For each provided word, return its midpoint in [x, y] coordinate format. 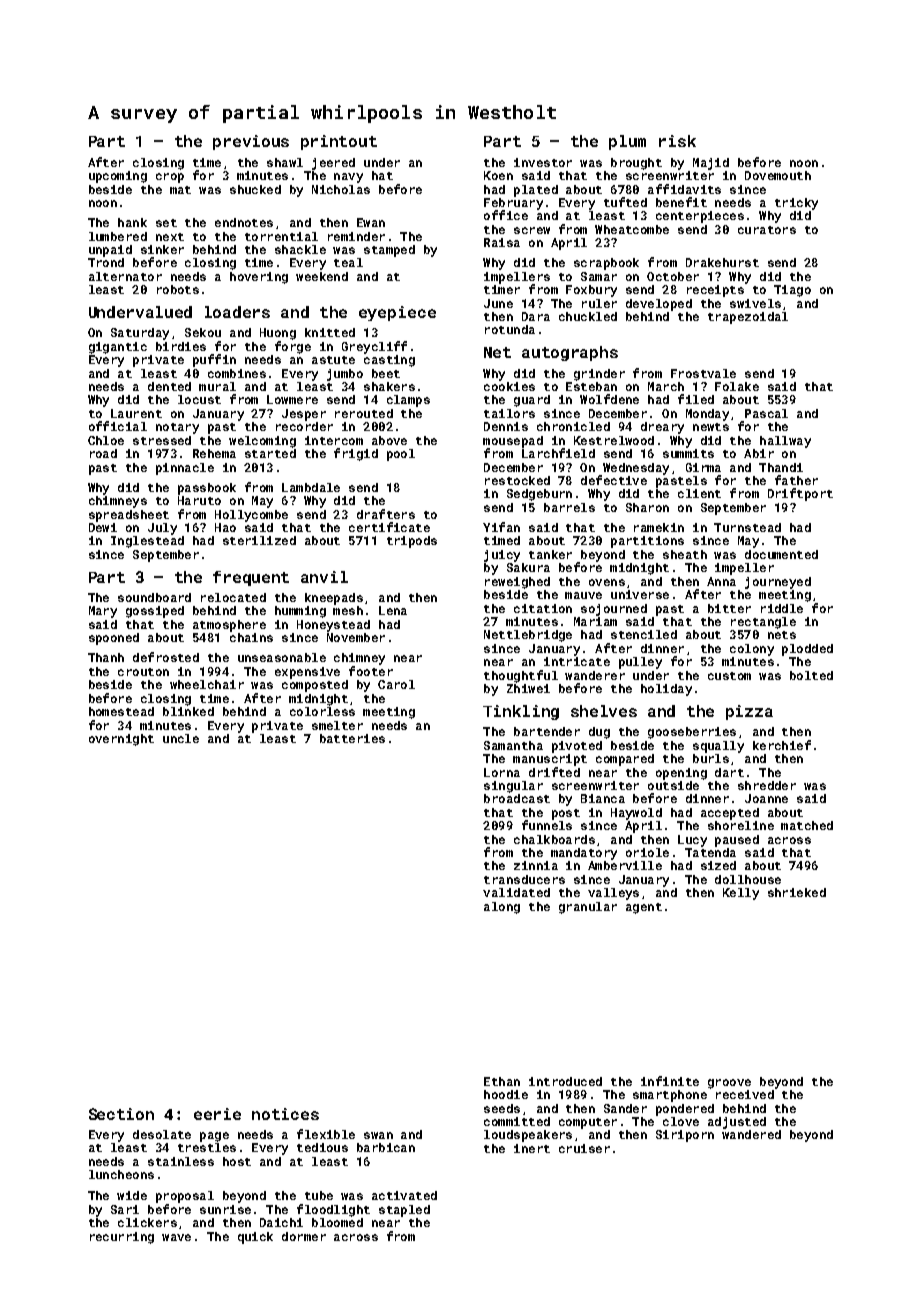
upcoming [118, 177]
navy [348, 178]
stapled [404, 1211]
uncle [181, 738]
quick [255, 1238]
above [389, 440]
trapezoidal [748, 318]
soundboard [154, 597]
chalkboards [554, 839]
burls [711, 758]
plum [627, 142]
